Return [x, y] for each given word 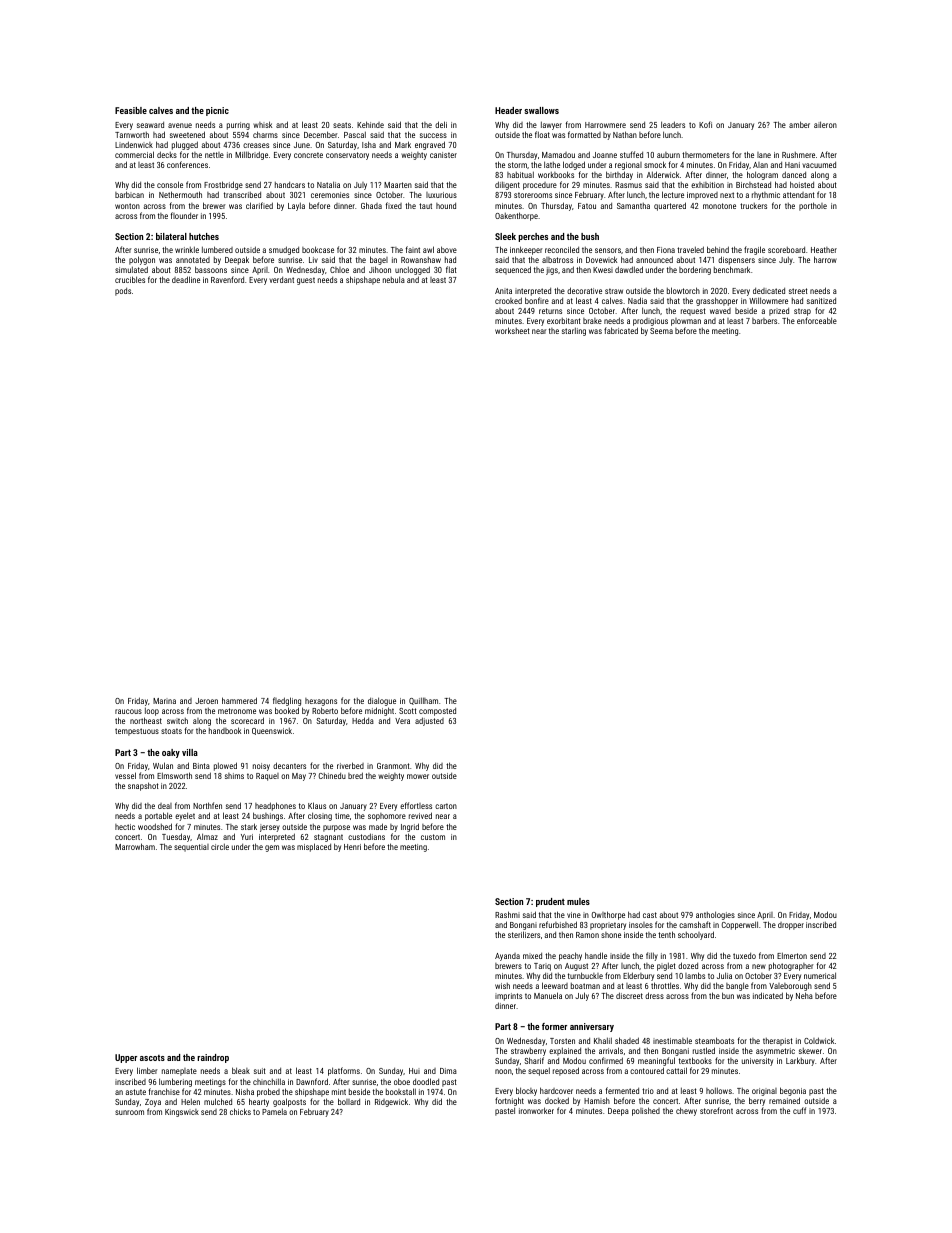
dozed [688, 965]
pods [123, 292]
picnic [217, 111]
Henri [352, 847]
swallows [541, 110]
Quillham [423, 701]
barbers [764, 321]
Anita [503, 291]
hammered [239, 700]
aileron [825, 124]
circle [220, 846]
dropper [791, 926]
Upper [126, 1058]
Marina [164, 701]
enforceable [817, 320]
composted [437, 712]
